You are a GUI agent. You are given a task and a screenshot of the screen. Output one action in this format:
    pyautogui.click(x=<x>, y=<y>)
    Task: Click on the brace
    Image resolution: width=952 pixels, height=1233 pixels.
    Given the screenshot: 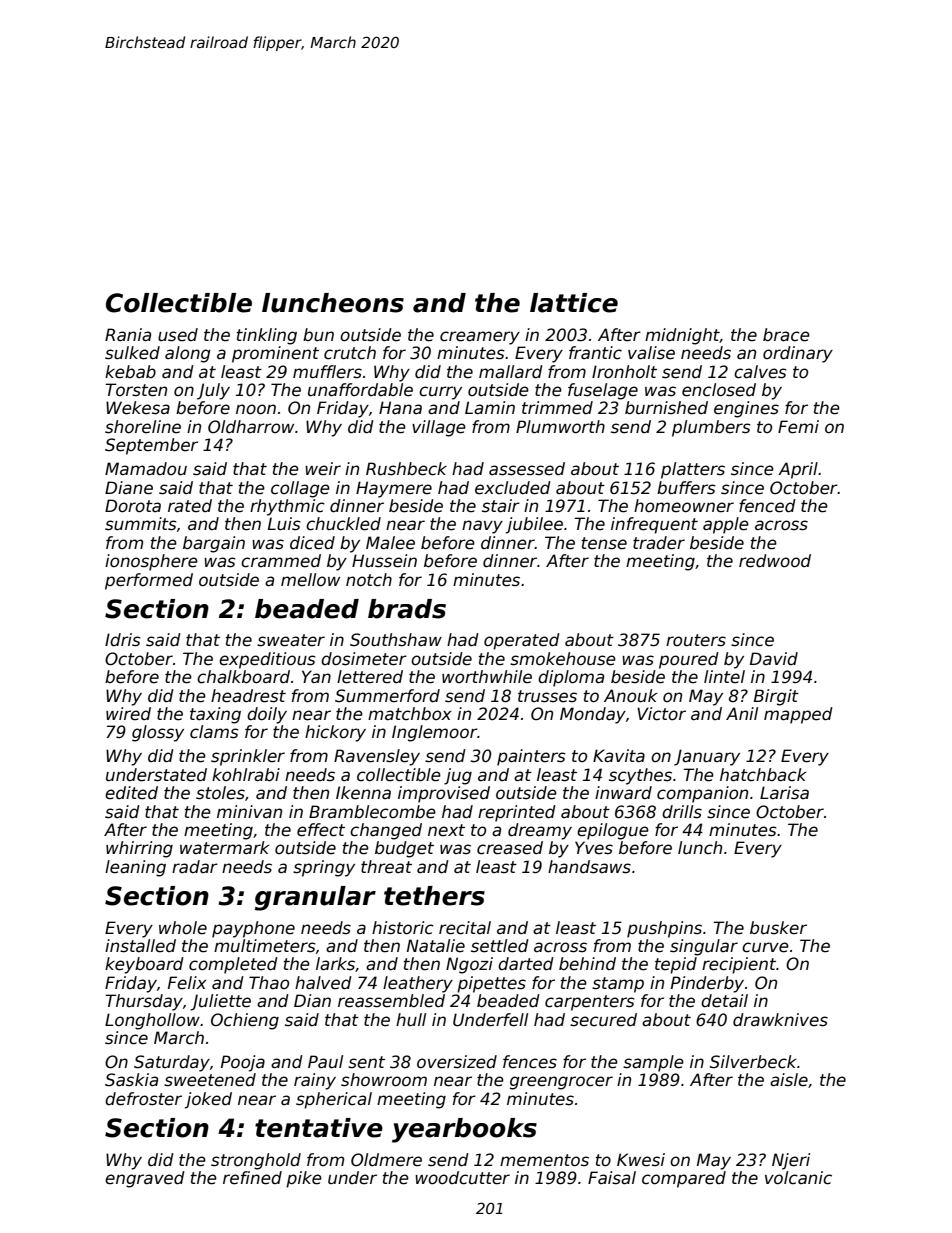 What is the action you would take?
    pyautogui.click(x=786, y=335)
